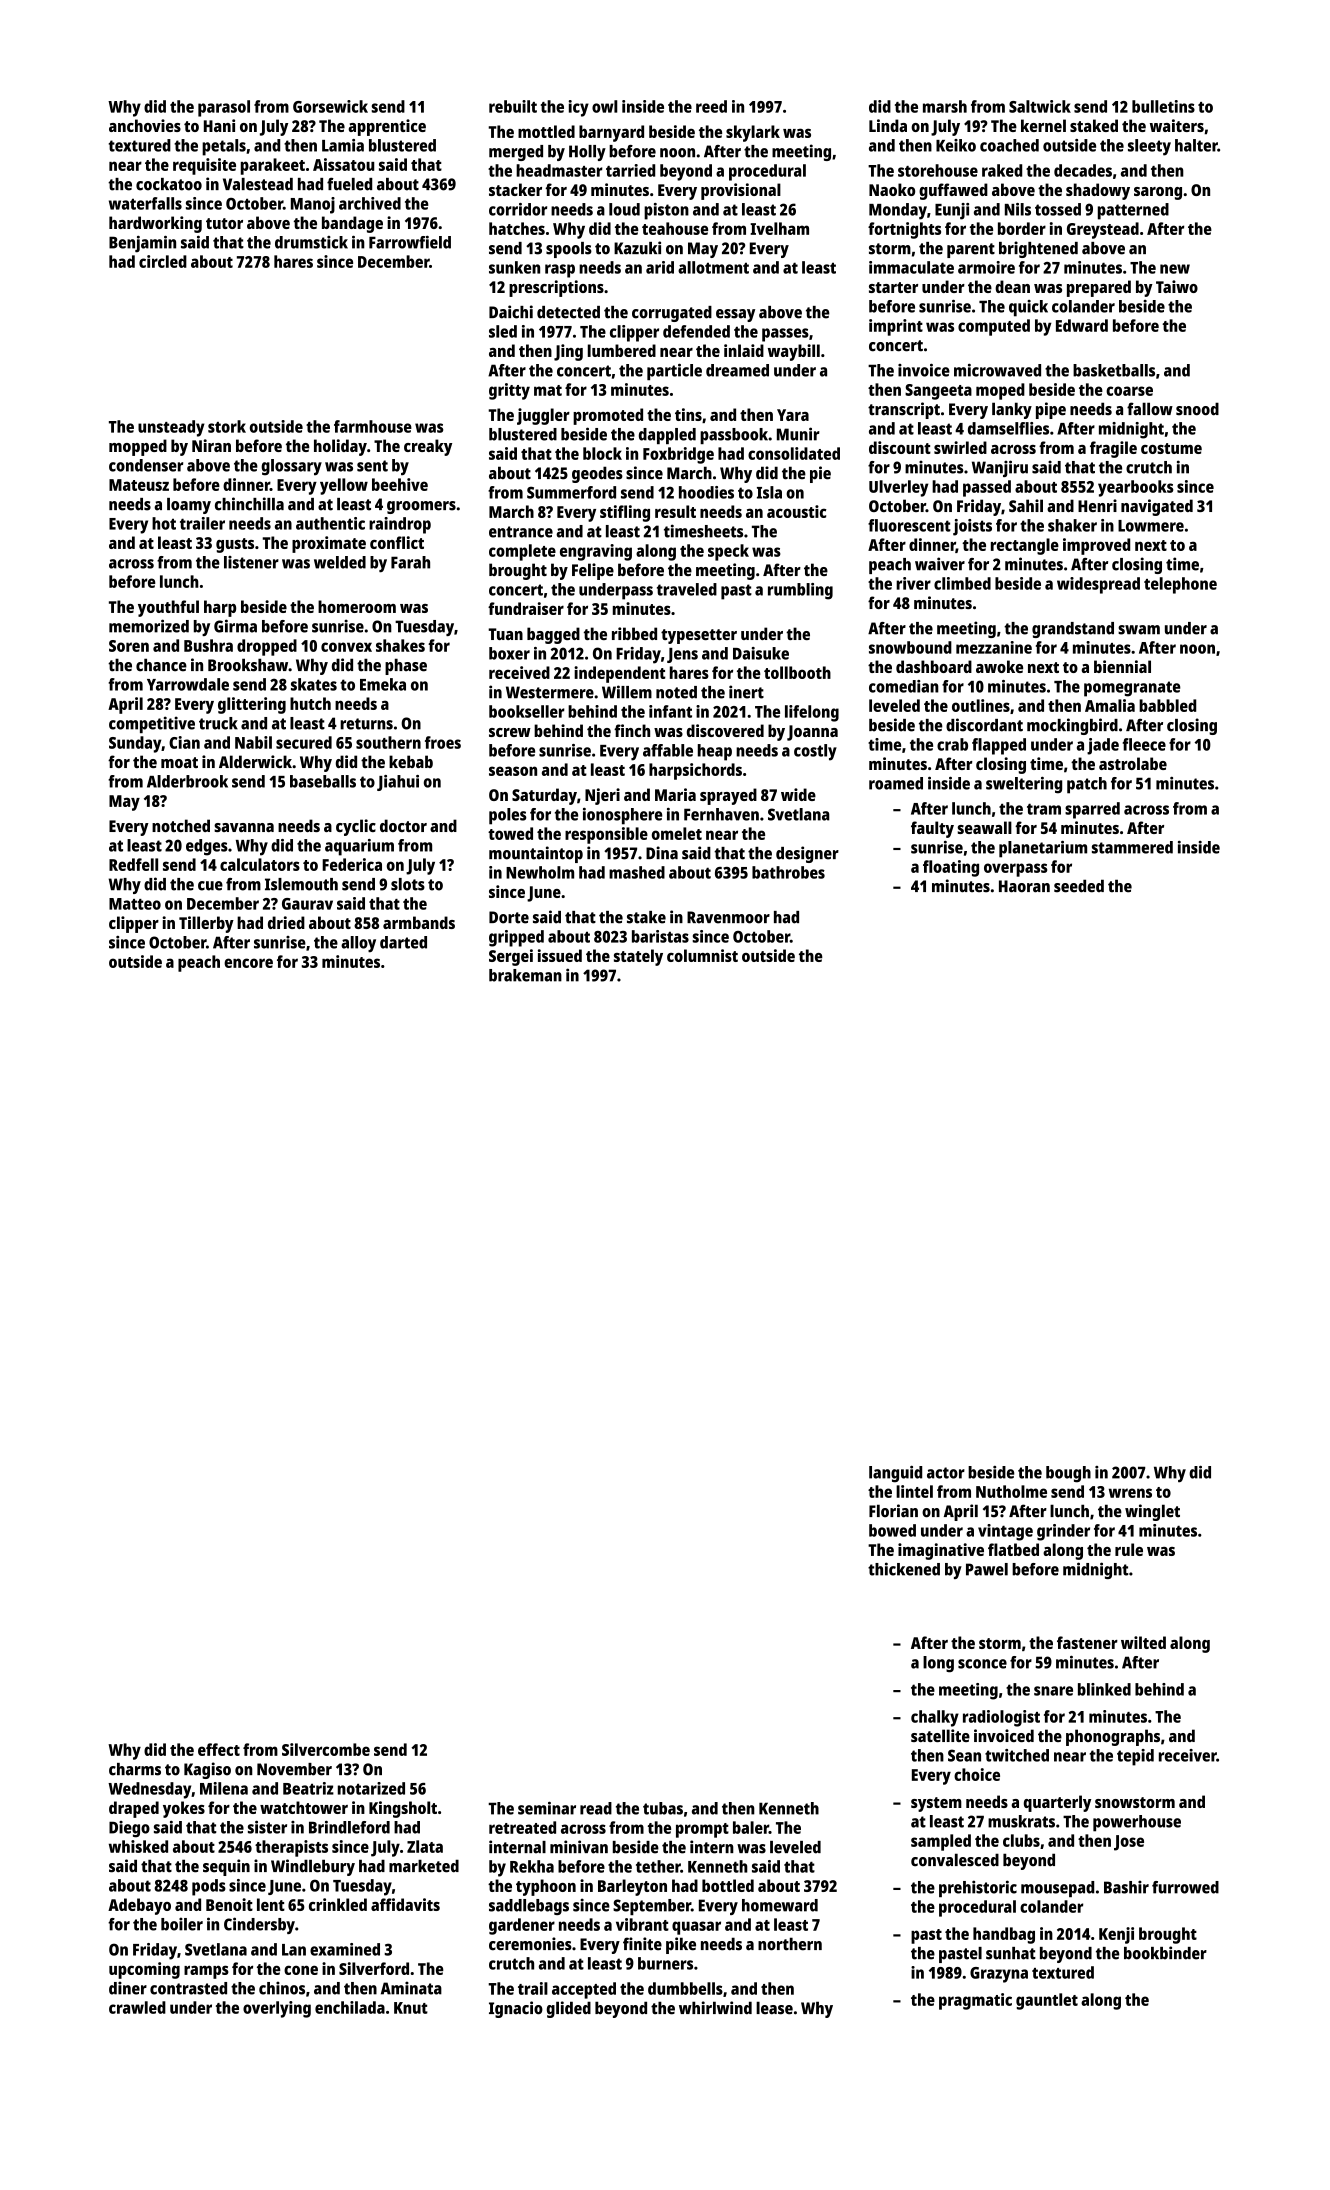 The width and height of the screenshot is (1330, 2190). I want to click on Silvercombe, so click(326, 1749).
